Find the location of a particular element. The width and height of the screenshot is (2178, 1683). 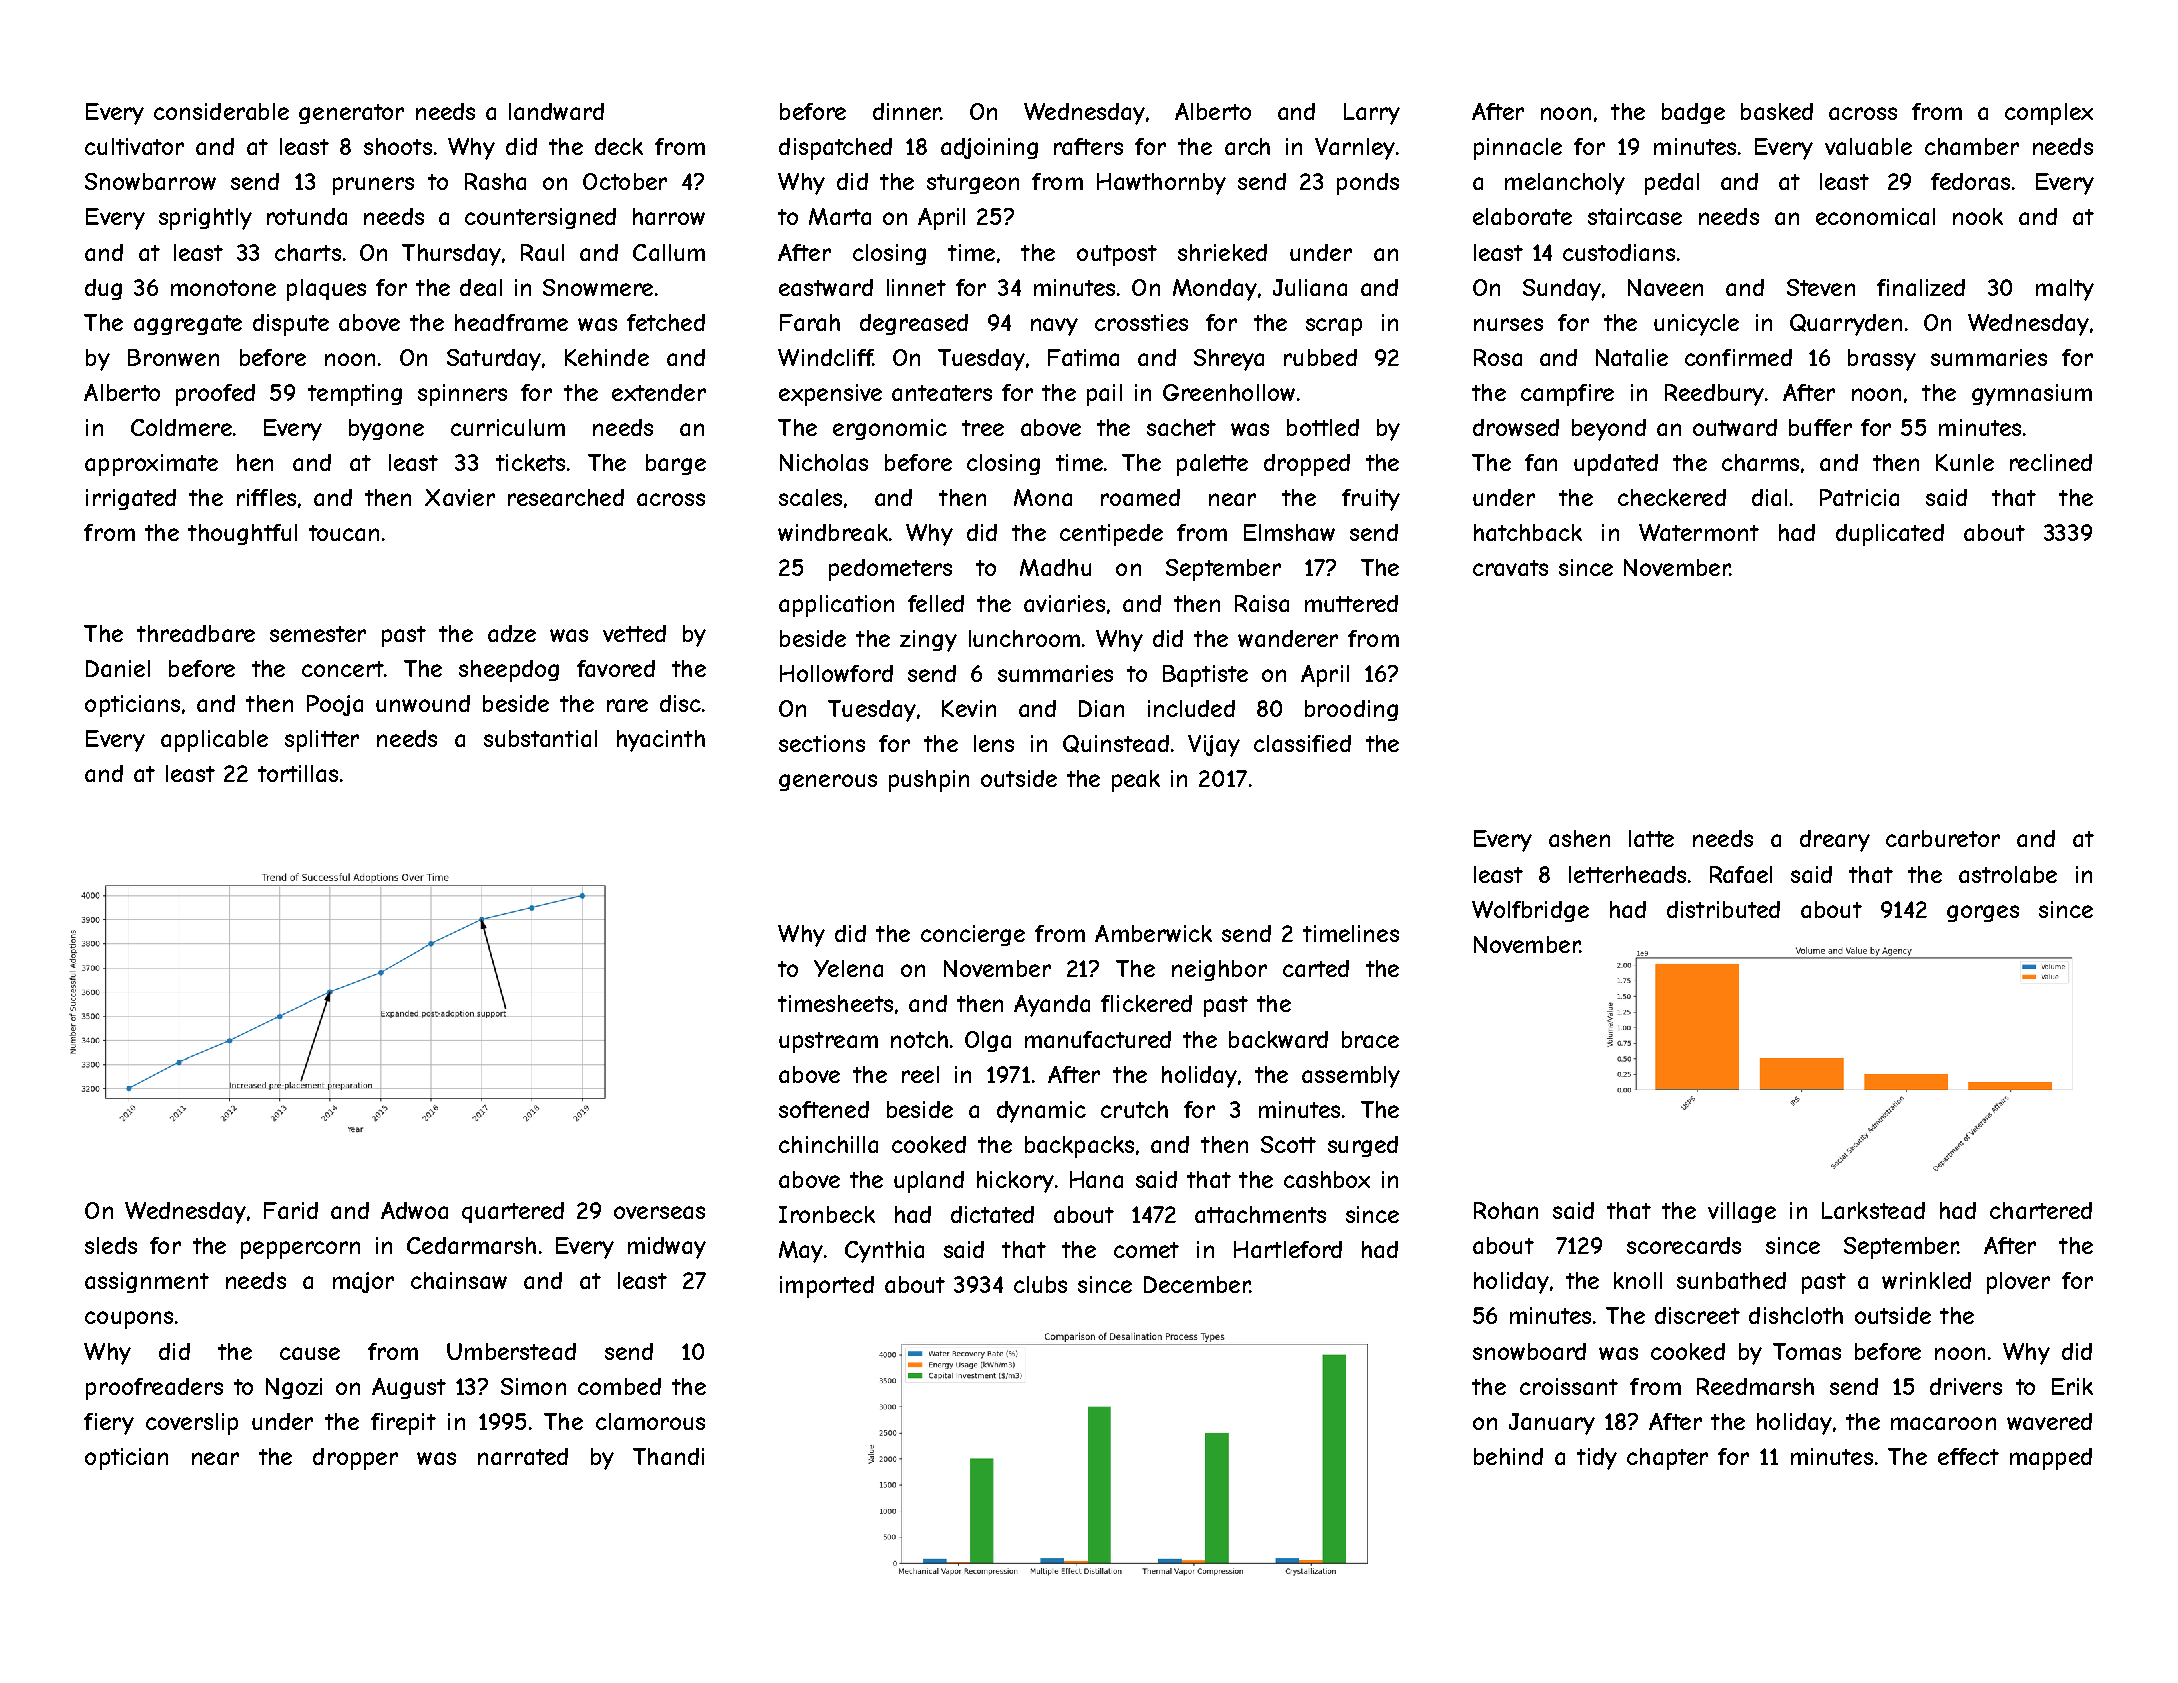

classified is located at coordinates (1302, 743).
